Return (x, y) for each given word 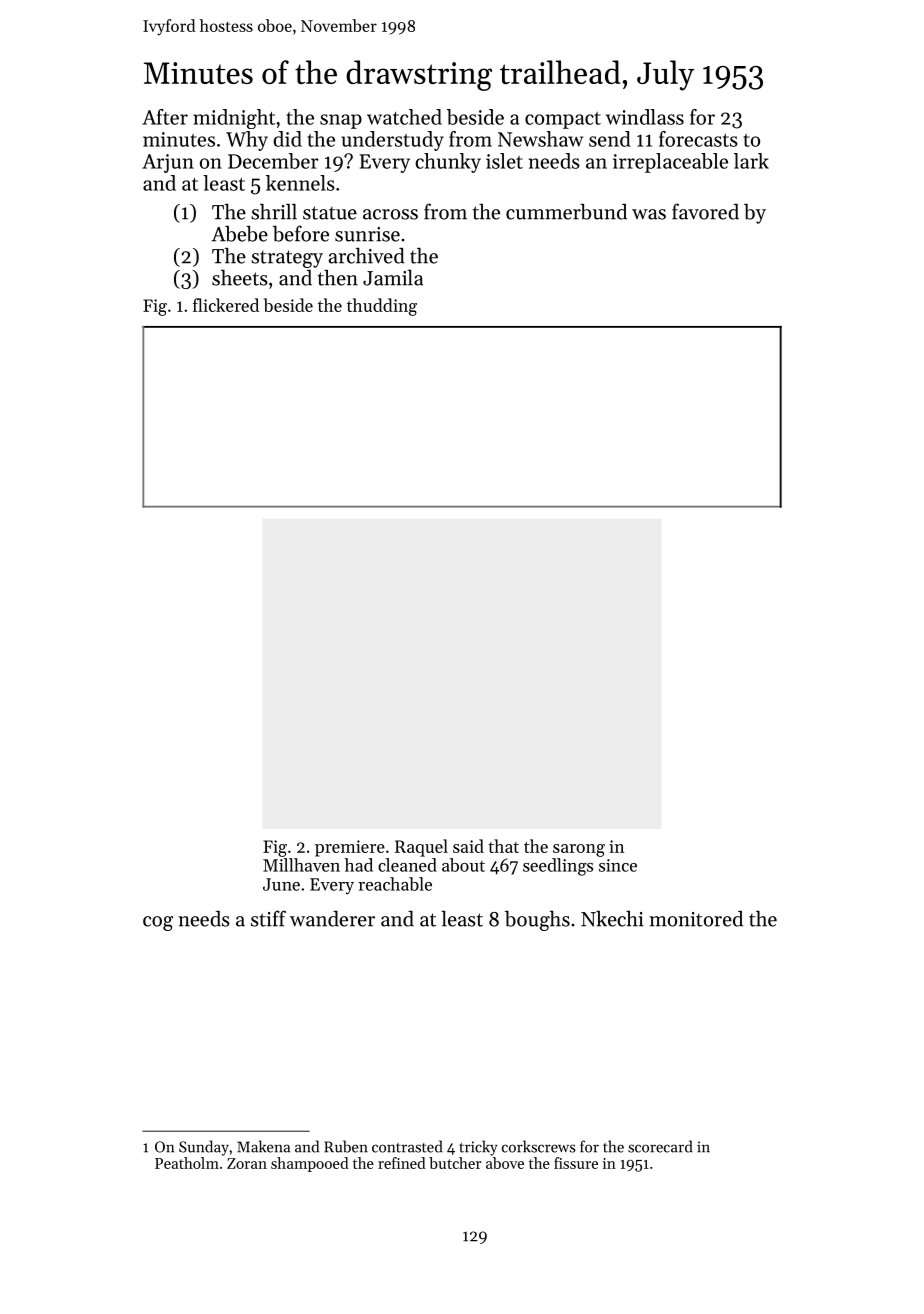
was (649, 214)
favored (705, 211)
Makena (263, 1146)
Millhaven (301, 865)
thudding (382, 307)
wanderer (332, 919)
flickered (226, 305)
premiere (350, 848)
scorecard (660, 1146)
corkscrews (539, 1146)
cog (158, 923)
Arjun (168, 163)
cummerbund (566, 212)
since (618, 865)
